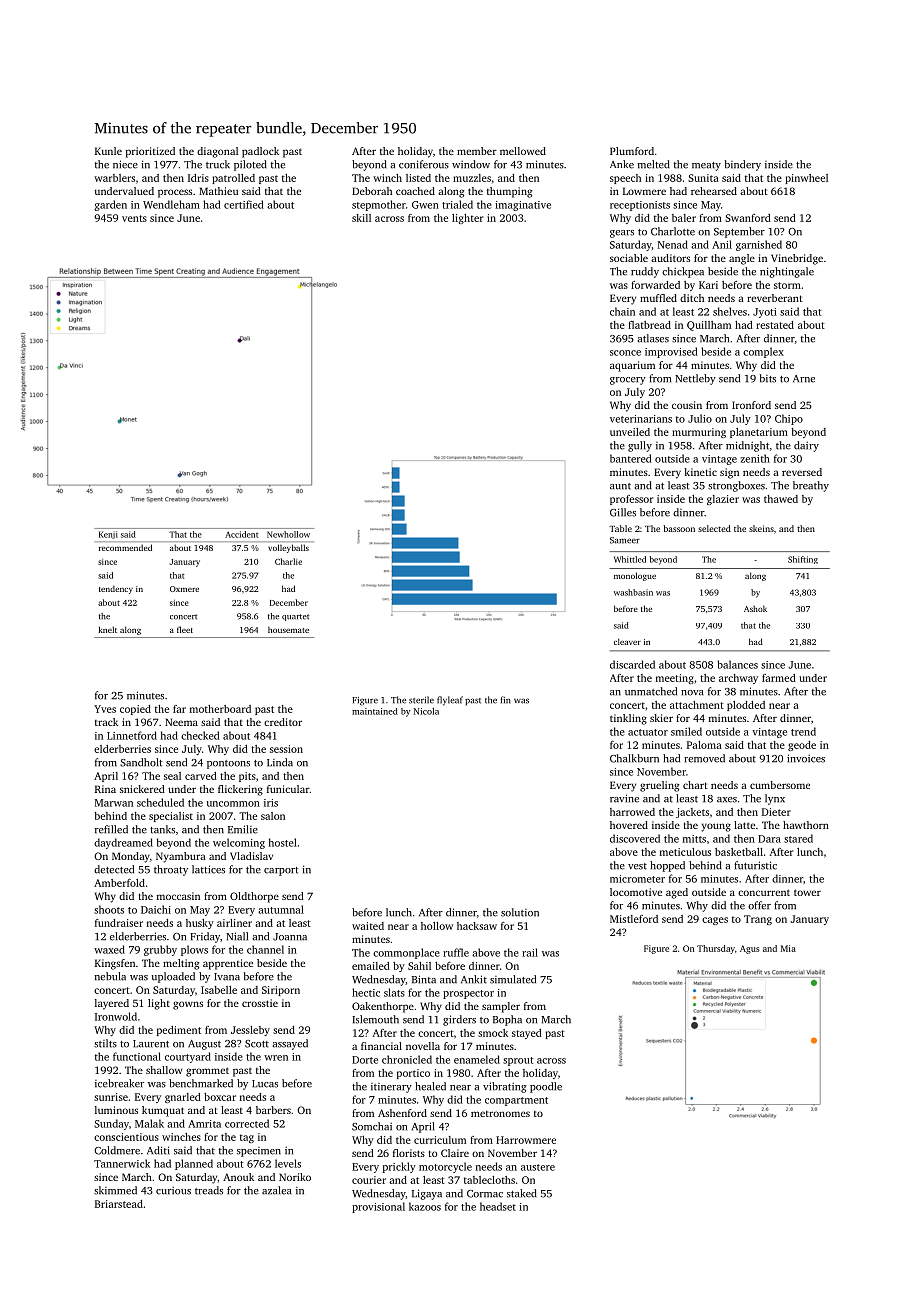  Describe the element at coordinates (738, 664) in the screenshot. I see `balances` at that location.
